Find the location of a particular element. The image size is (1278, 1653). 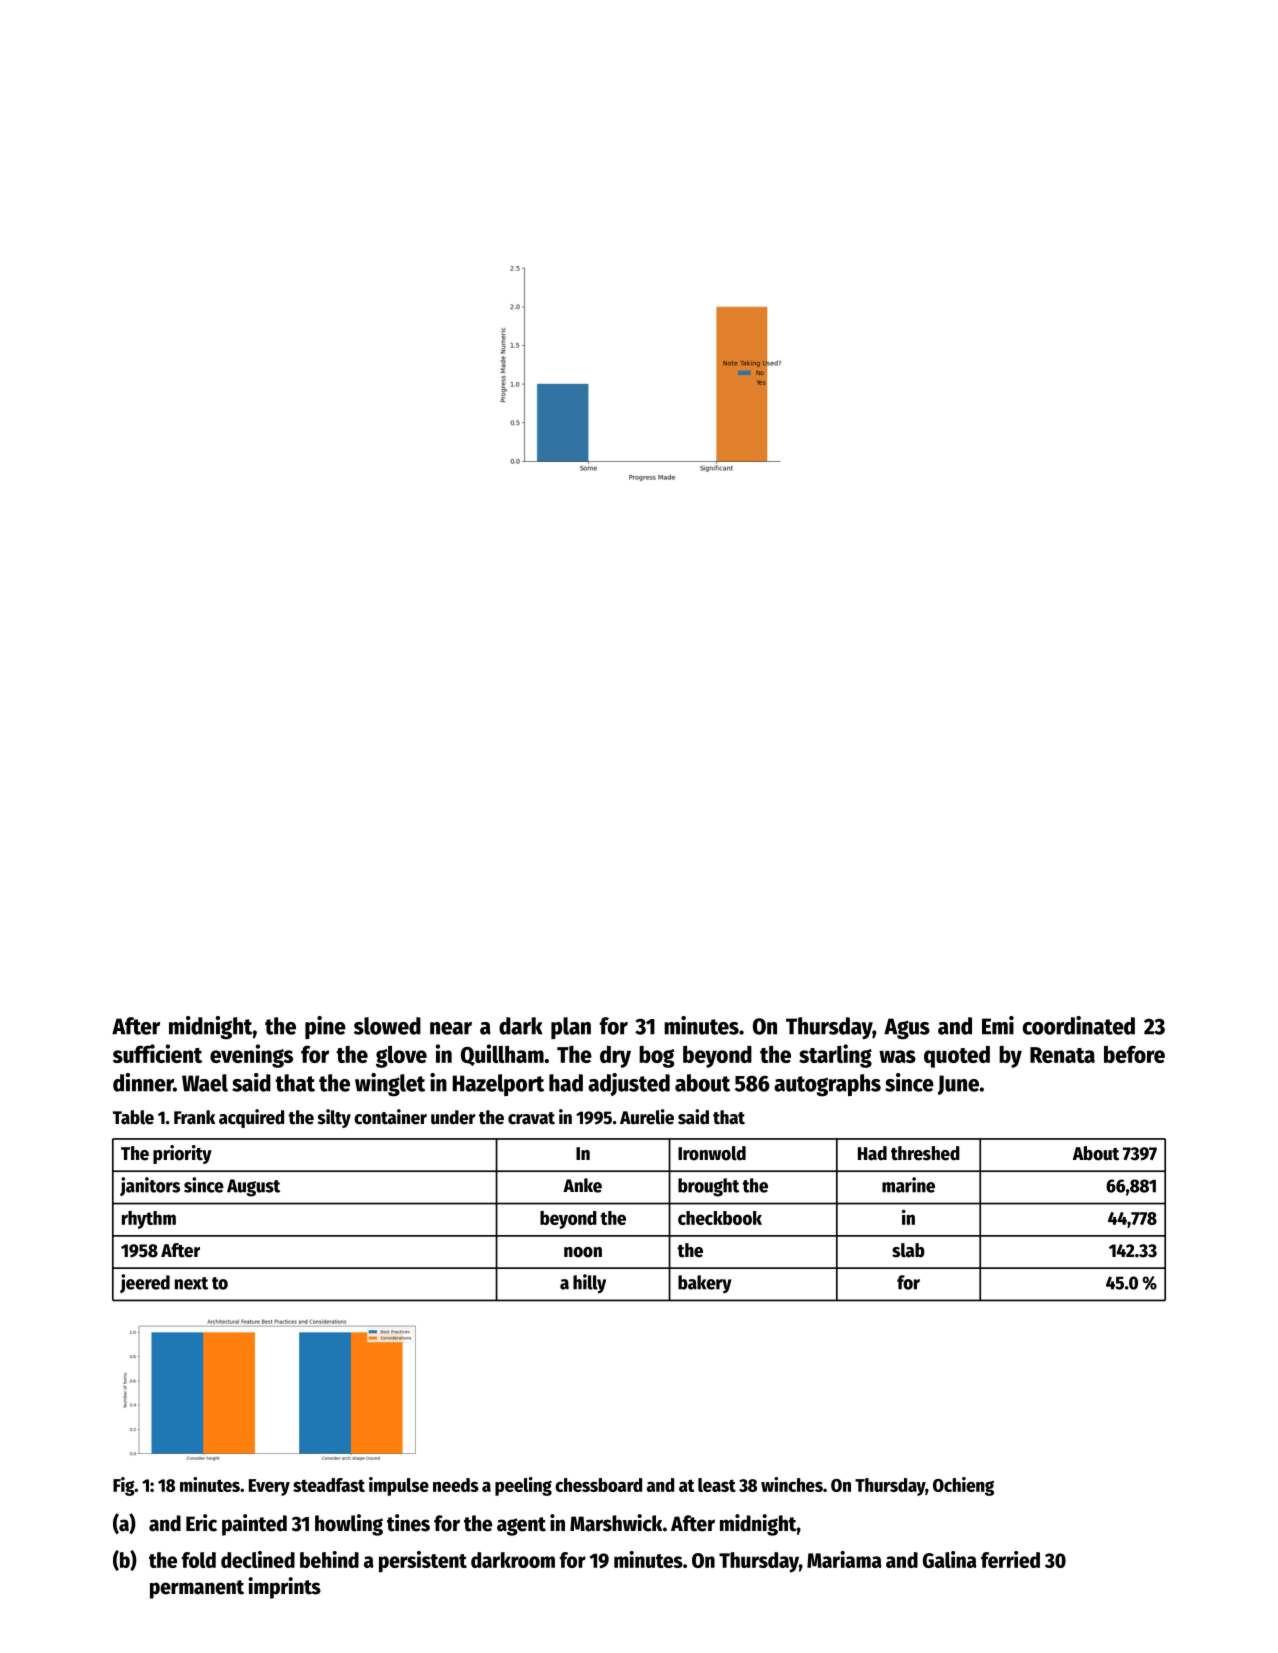

painted is located at coordinates (254, 1525).
